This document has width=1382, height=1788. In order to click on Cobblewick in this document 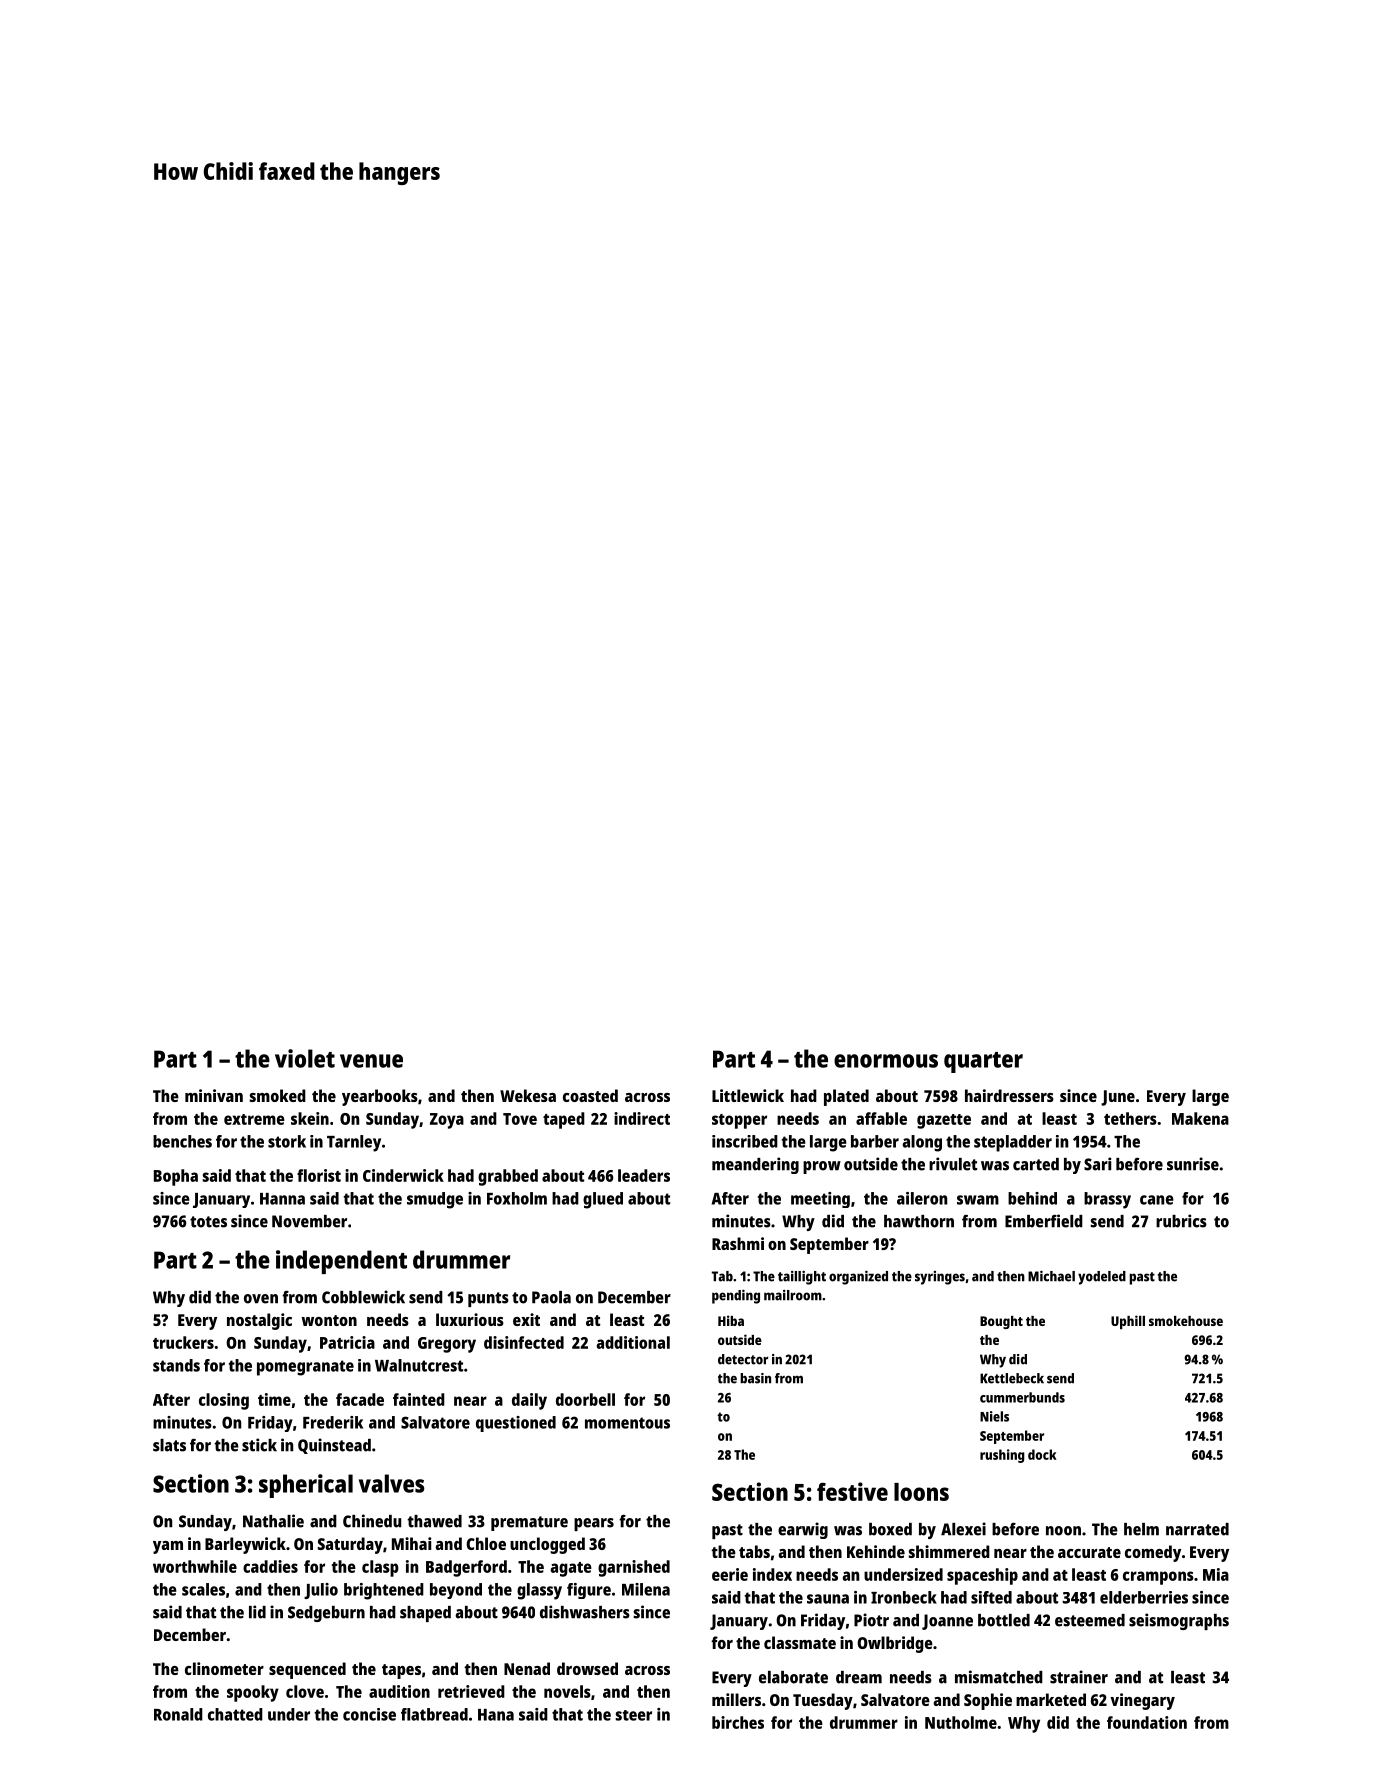, I will do `click(363, 1297)`.
